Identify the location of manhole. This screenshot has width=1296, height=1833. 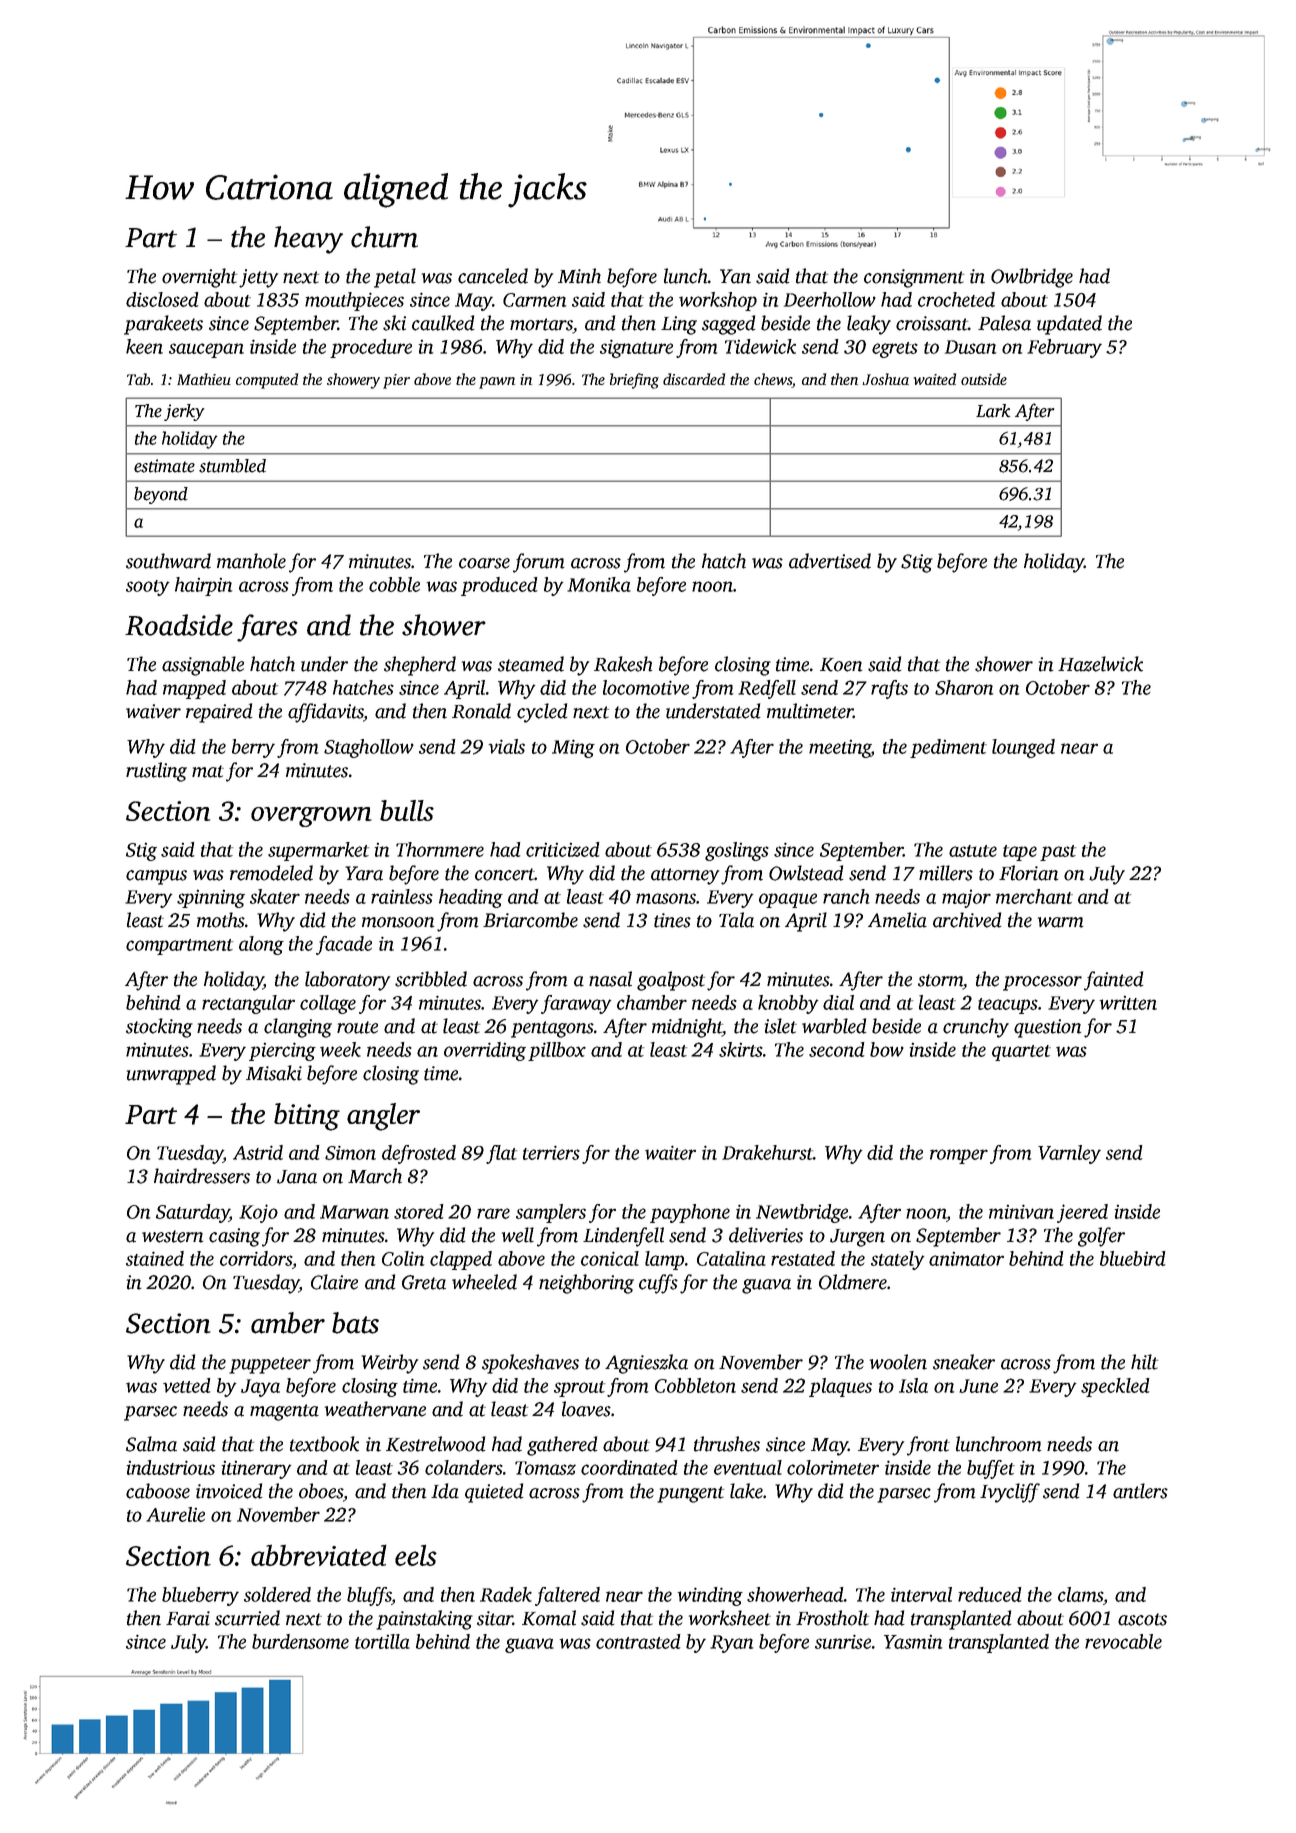
(251, 561).
